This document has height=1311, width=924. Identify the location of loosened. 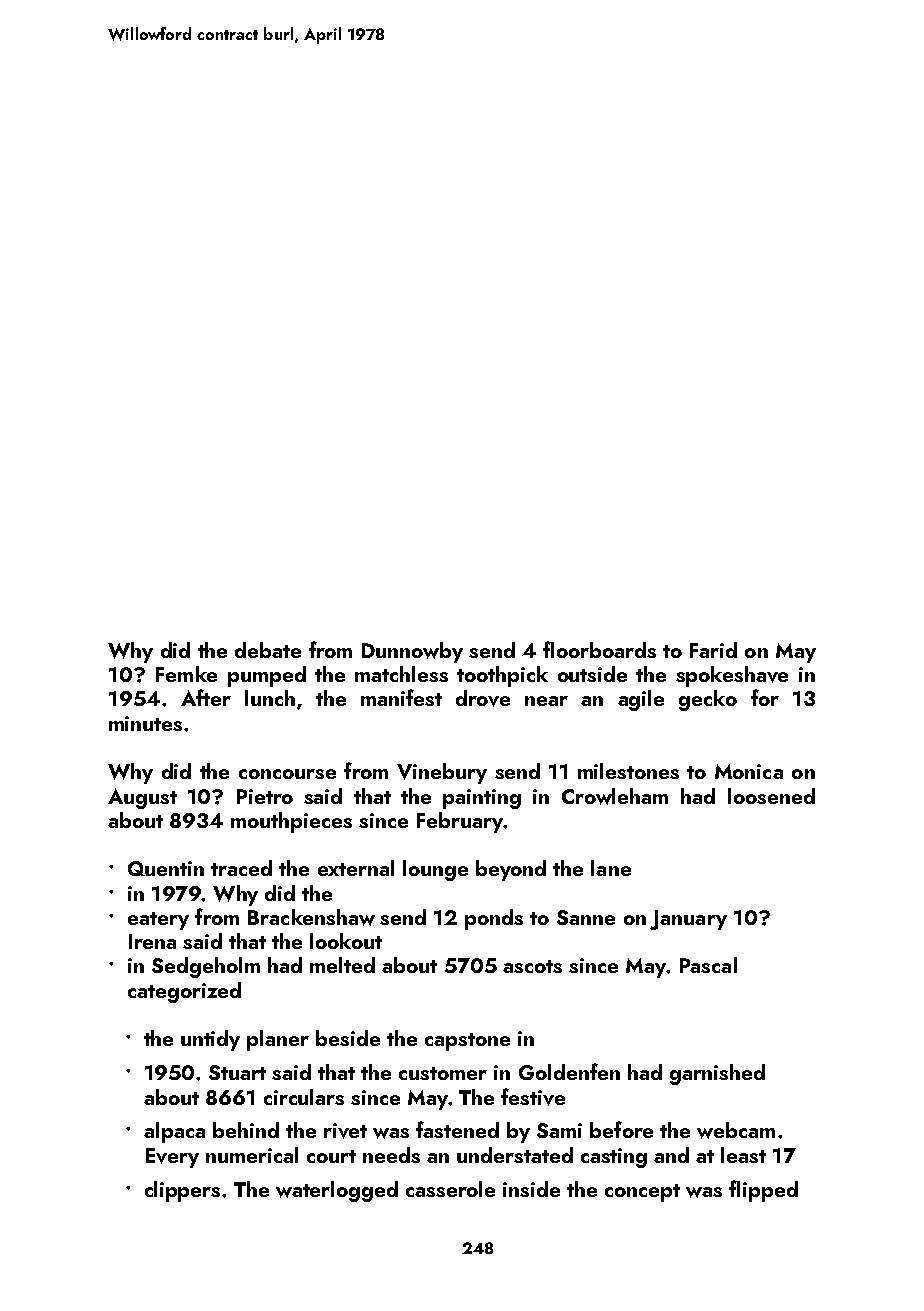
(771, 796).
